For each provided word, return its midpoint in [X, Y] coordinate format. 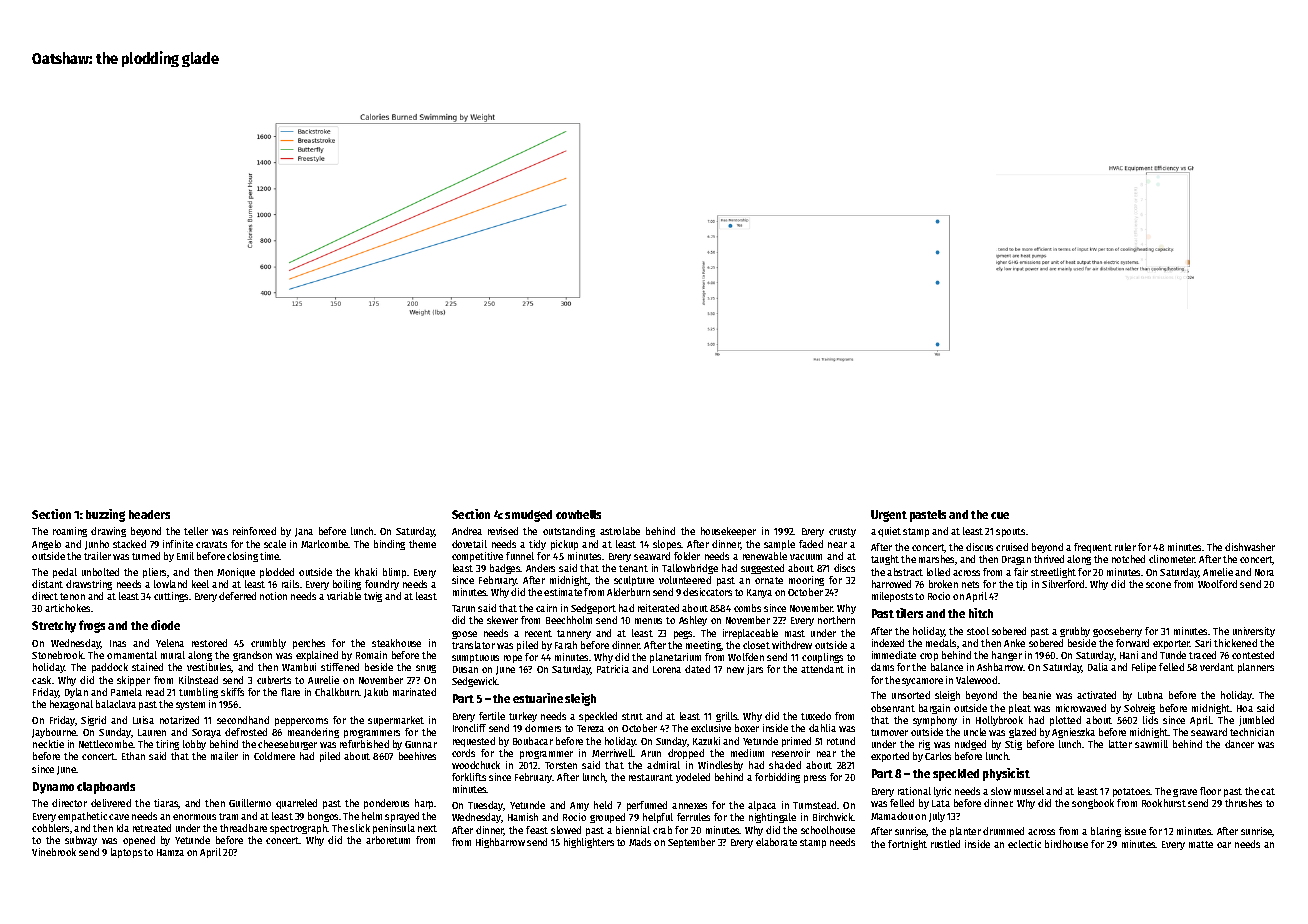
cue [1000, 515]
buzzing [105, 515]
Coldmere [274, 756]
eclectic [1024, 844]
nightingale [772, 818]
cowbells [578, 514]
